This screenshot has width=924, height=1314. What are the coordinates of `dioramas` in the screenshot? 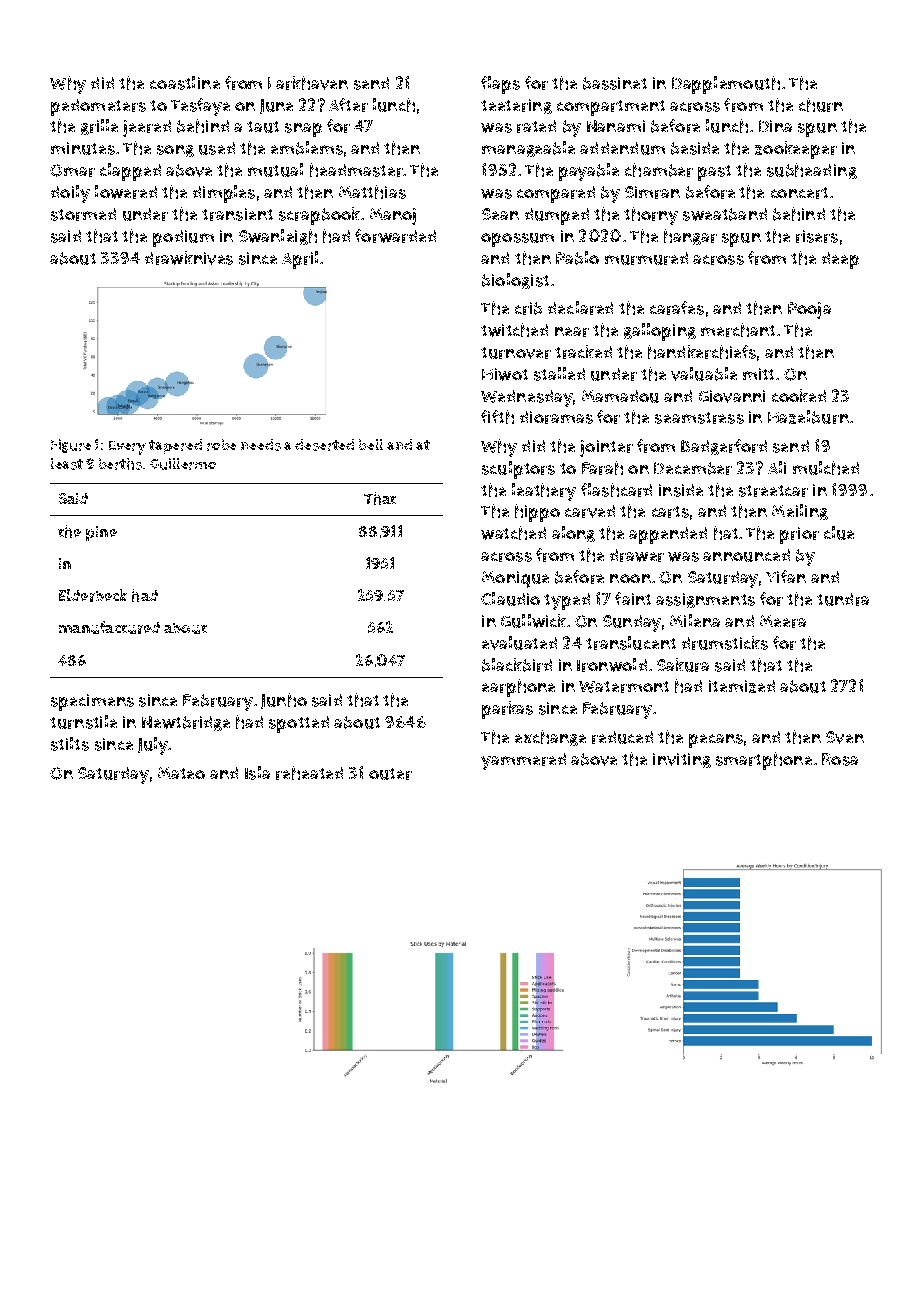 It's located at (556, 417).
